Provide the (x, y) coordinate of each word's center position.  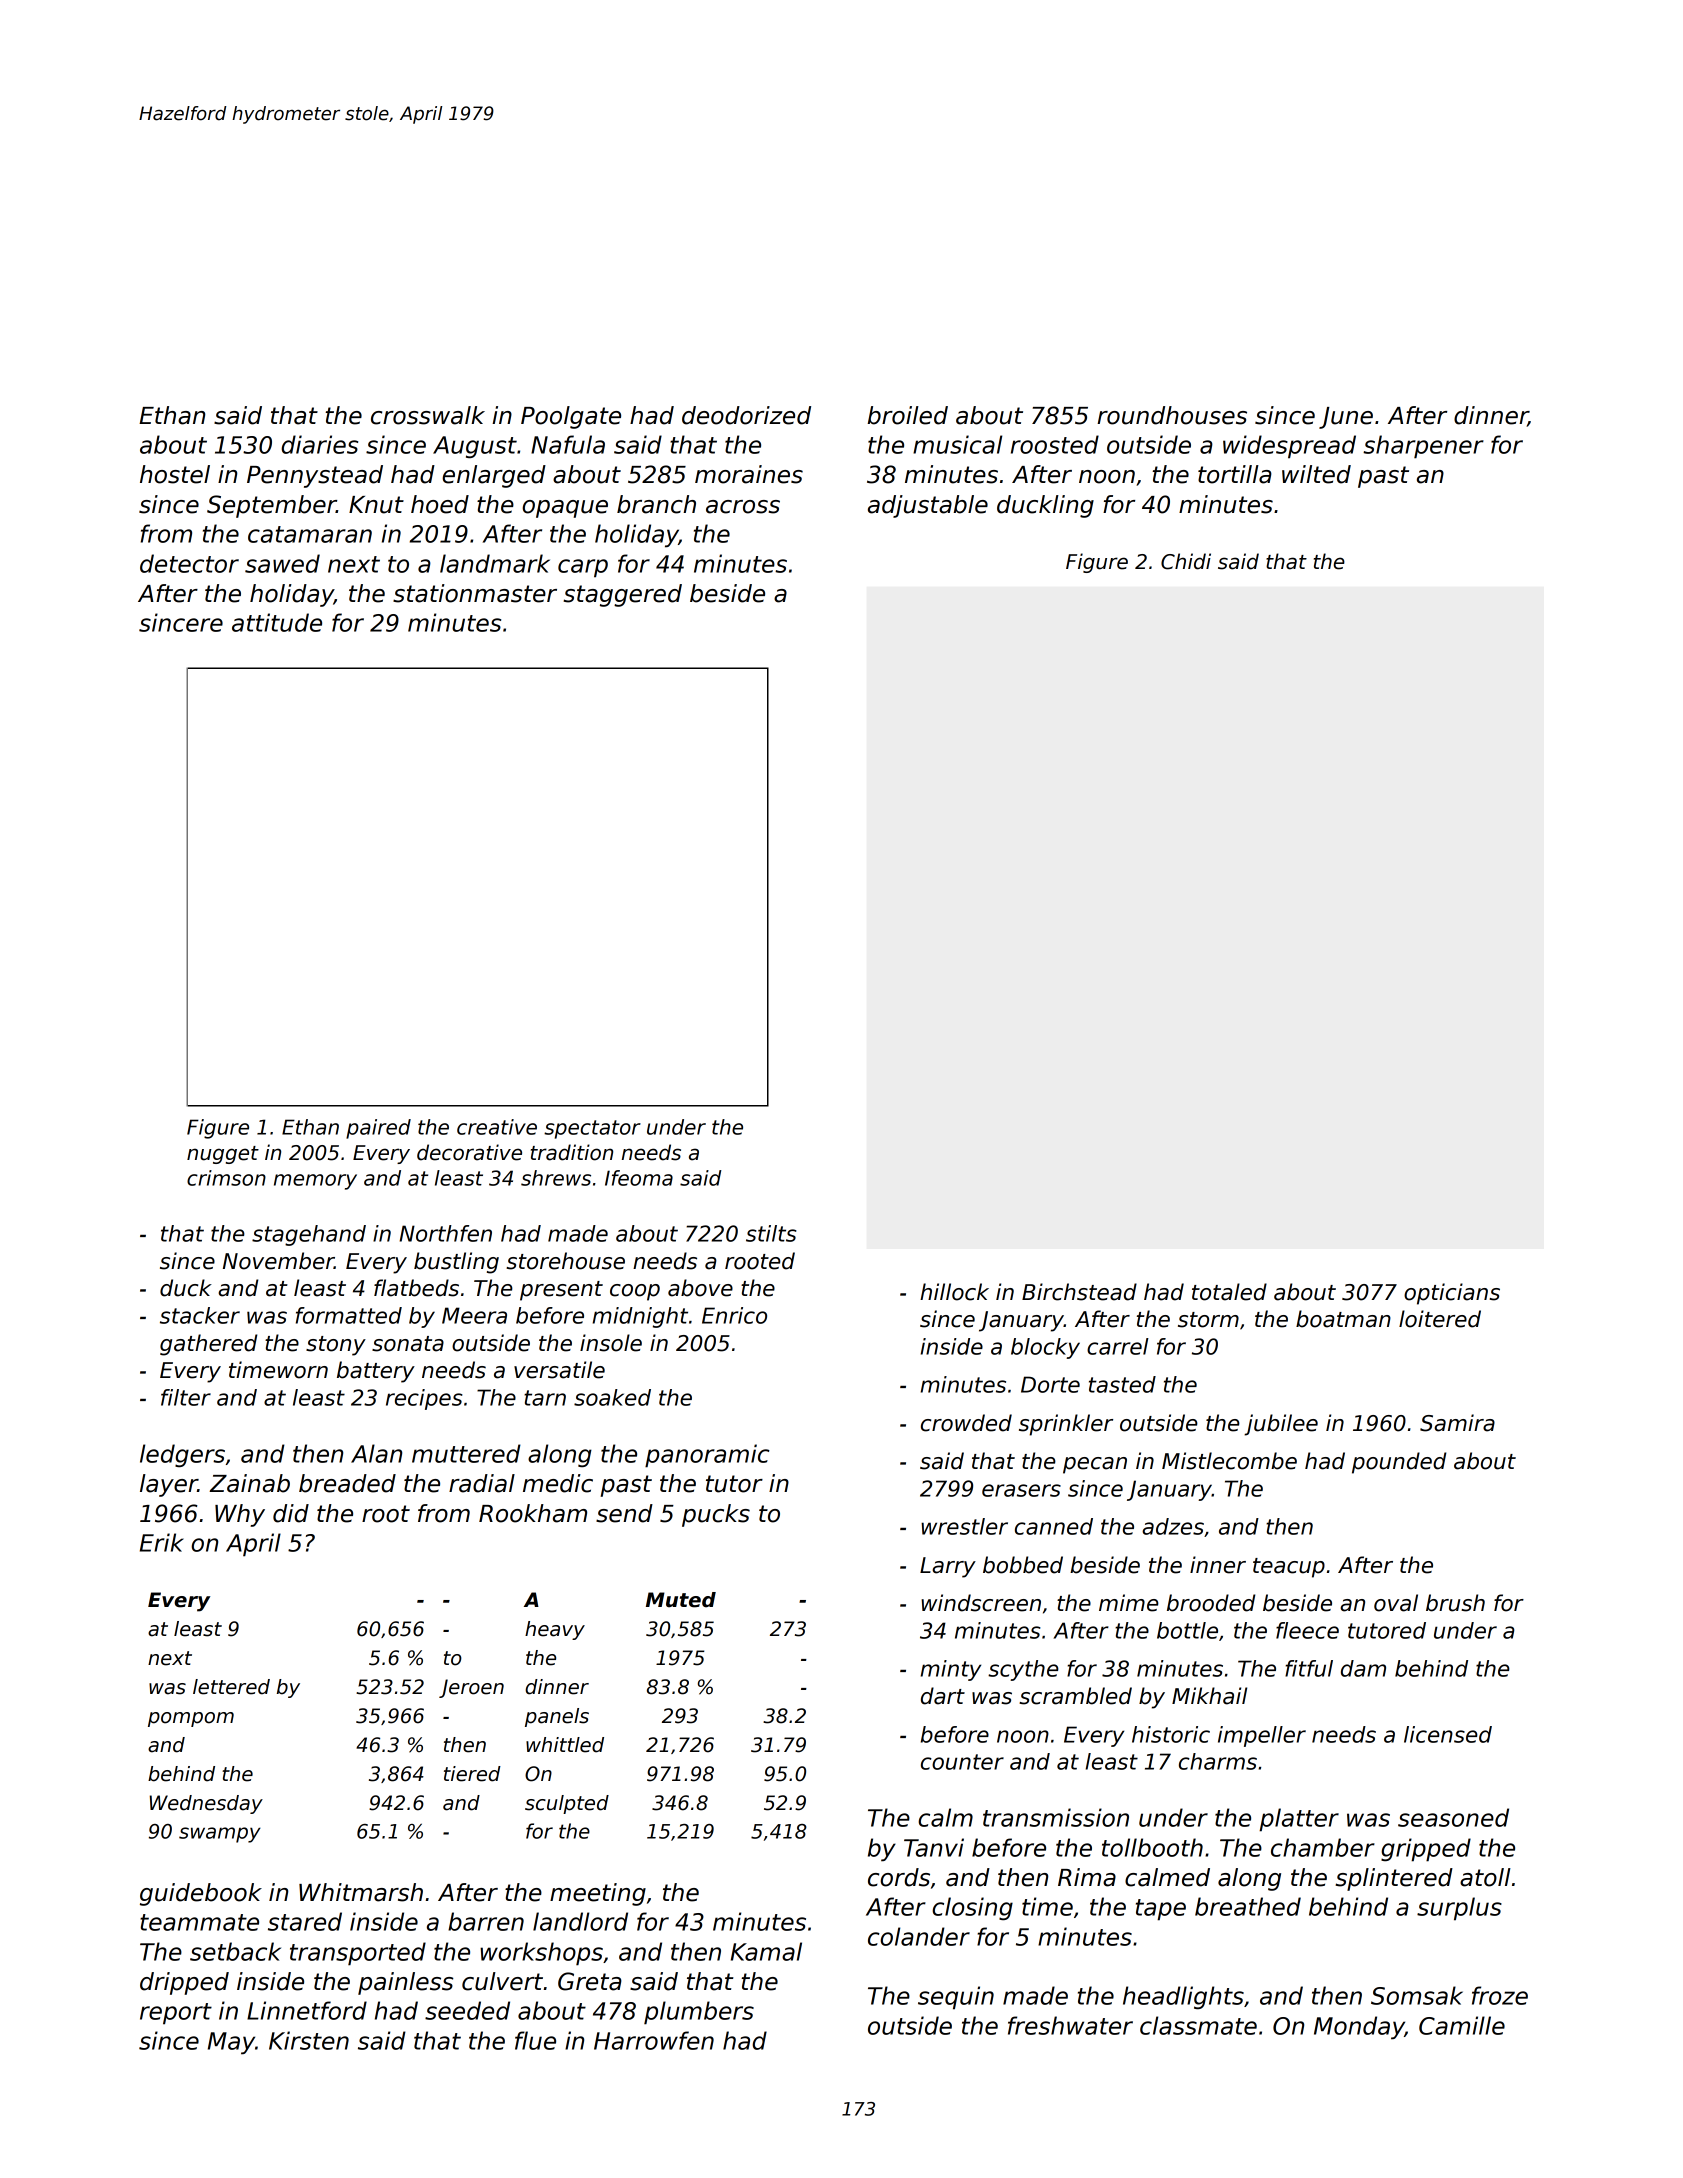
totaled (1229, 1292)
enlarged (494, 476)
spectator (592, 1129)
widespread (1289, 447)
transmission (1056, 1817)
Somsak (1417, 1995)
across (743, 507)
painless (405, 1983)
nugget (223, 1155)
